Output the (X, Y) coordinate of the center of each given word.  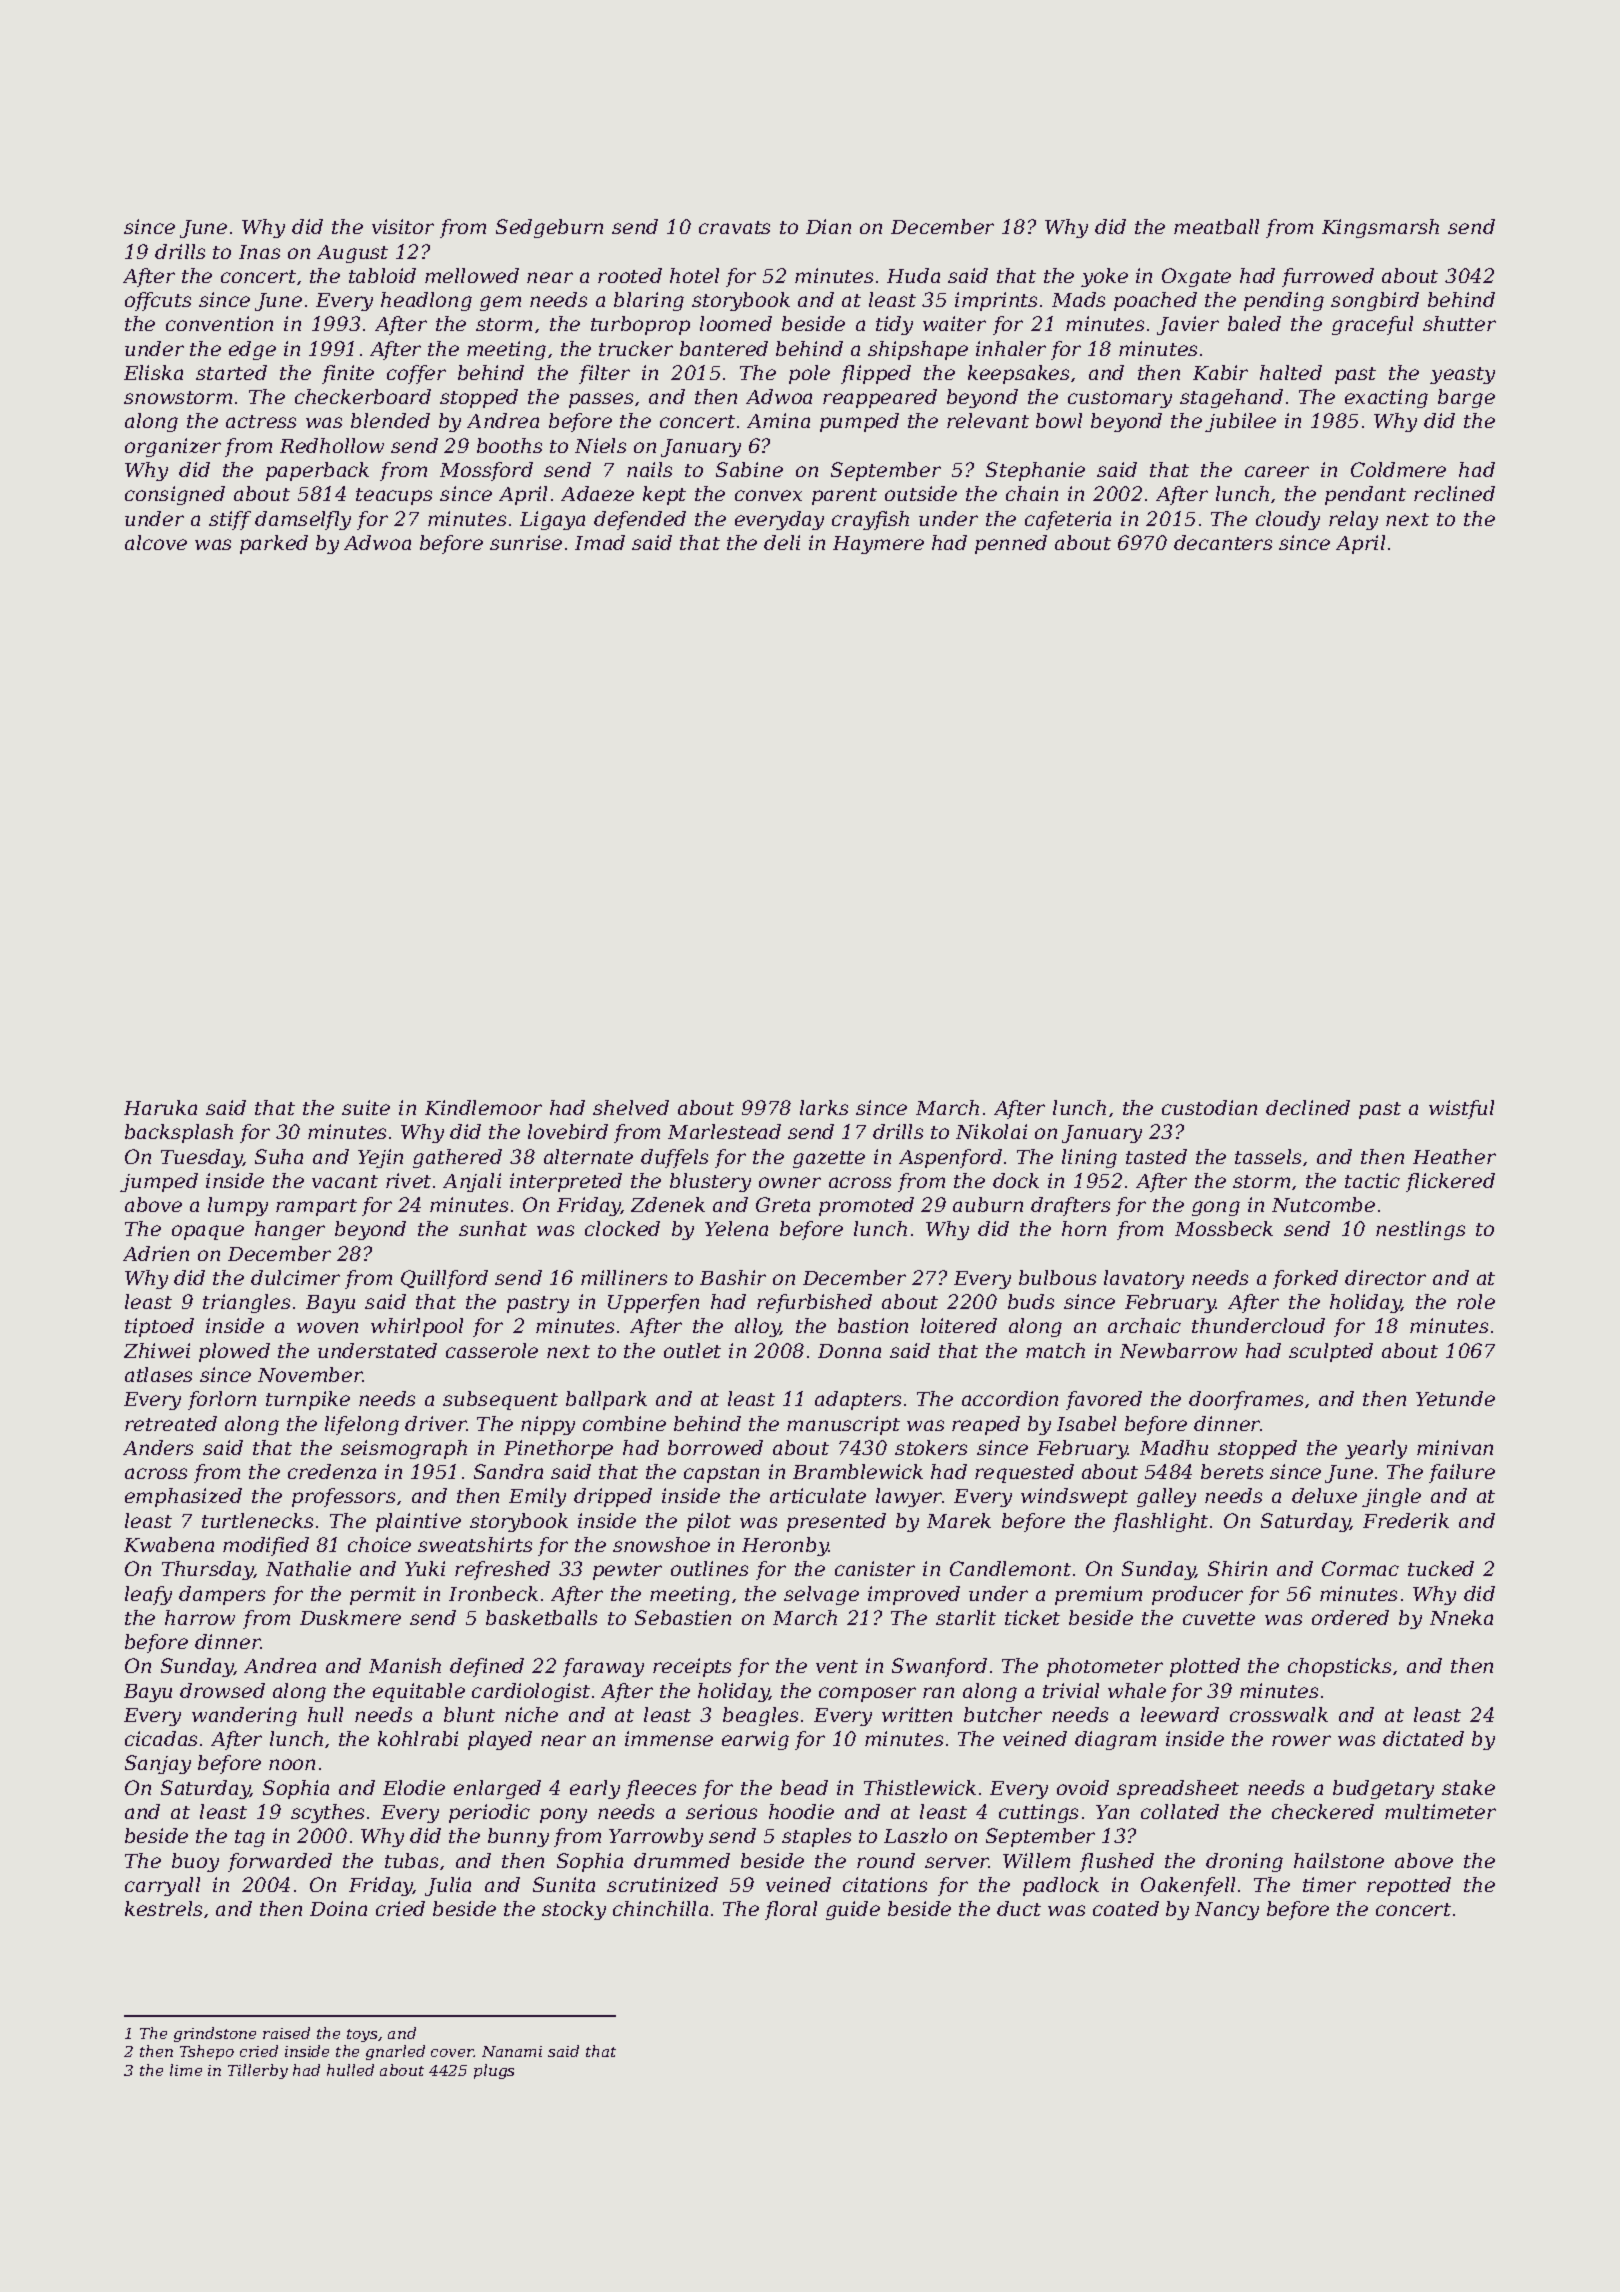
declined (1308, 1107)
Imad (600, 542)
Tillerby (258, 2071)
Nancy (1227, 1911)
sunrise (526, 542)
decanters (1223, 542)
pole (809, 374)
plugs (494, 2071)
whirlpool (417, 1327)
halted (1291, 372)
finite (348, 374)
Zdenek (668, 1204)
